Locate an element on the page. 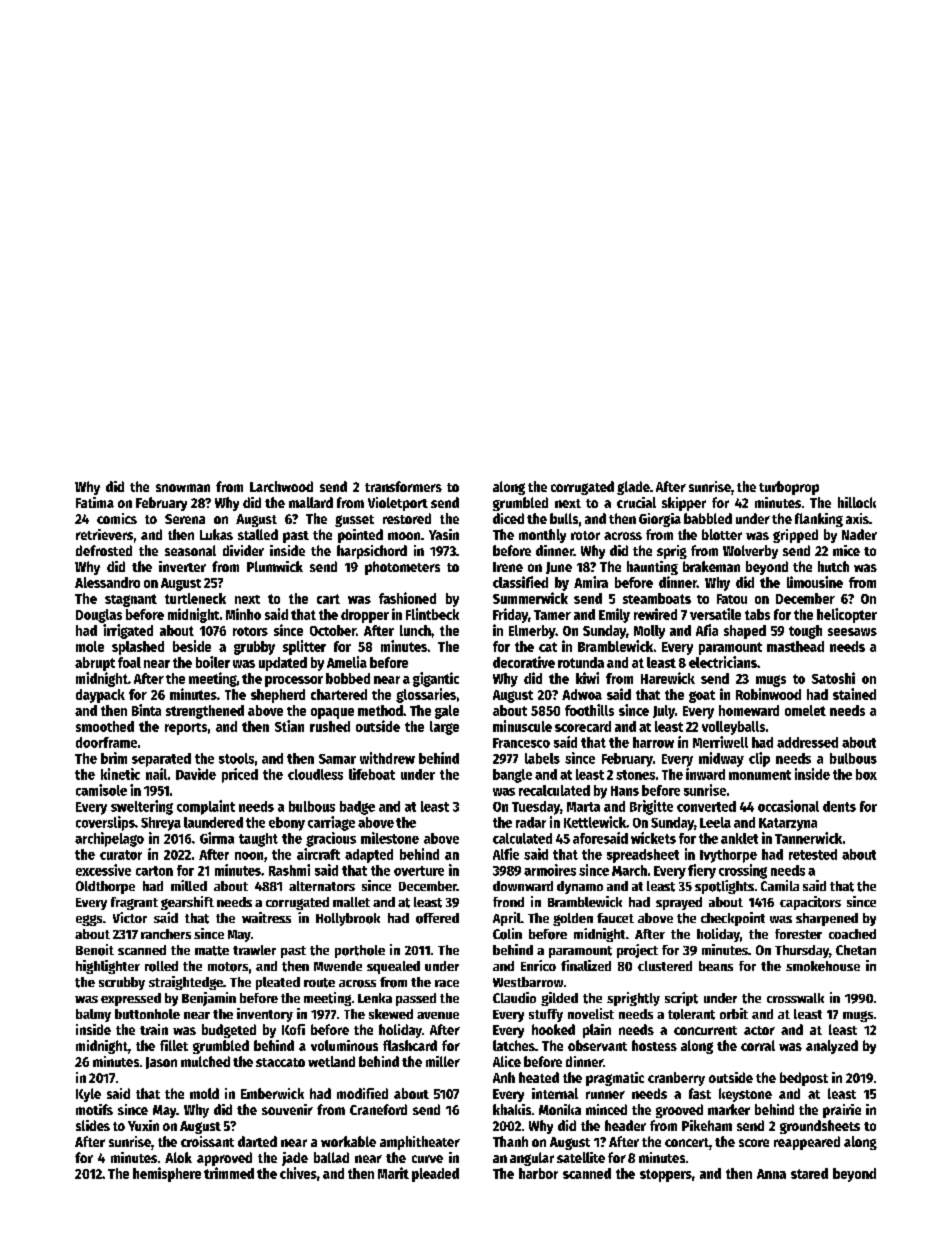 The width and height of the page is (952, 1233). pleaded is located at coordinates (435, 1175).
